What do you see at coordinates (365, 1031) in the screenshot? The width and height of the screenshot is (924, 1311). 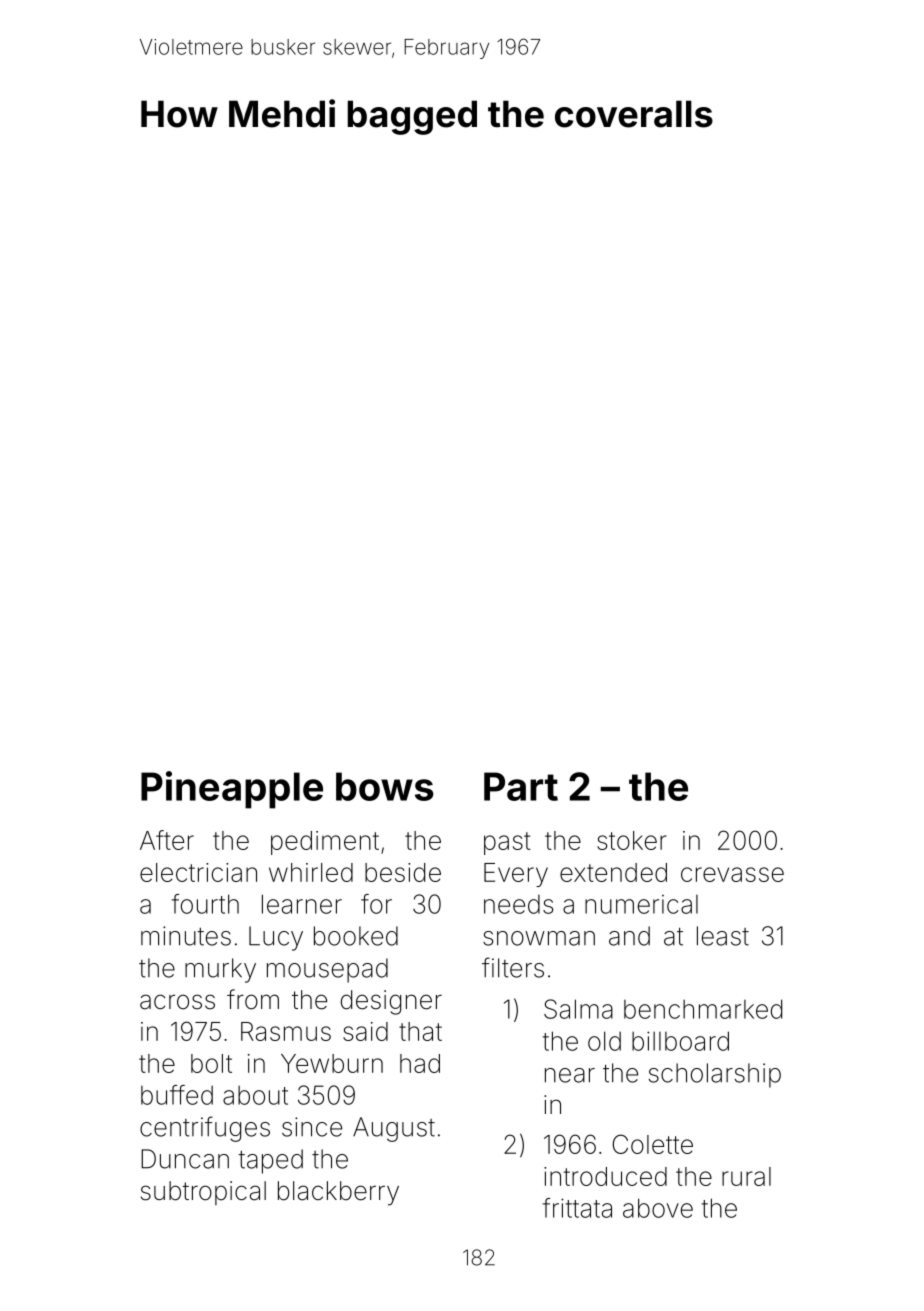 I see `said` at bounding box center [365, 1031].
